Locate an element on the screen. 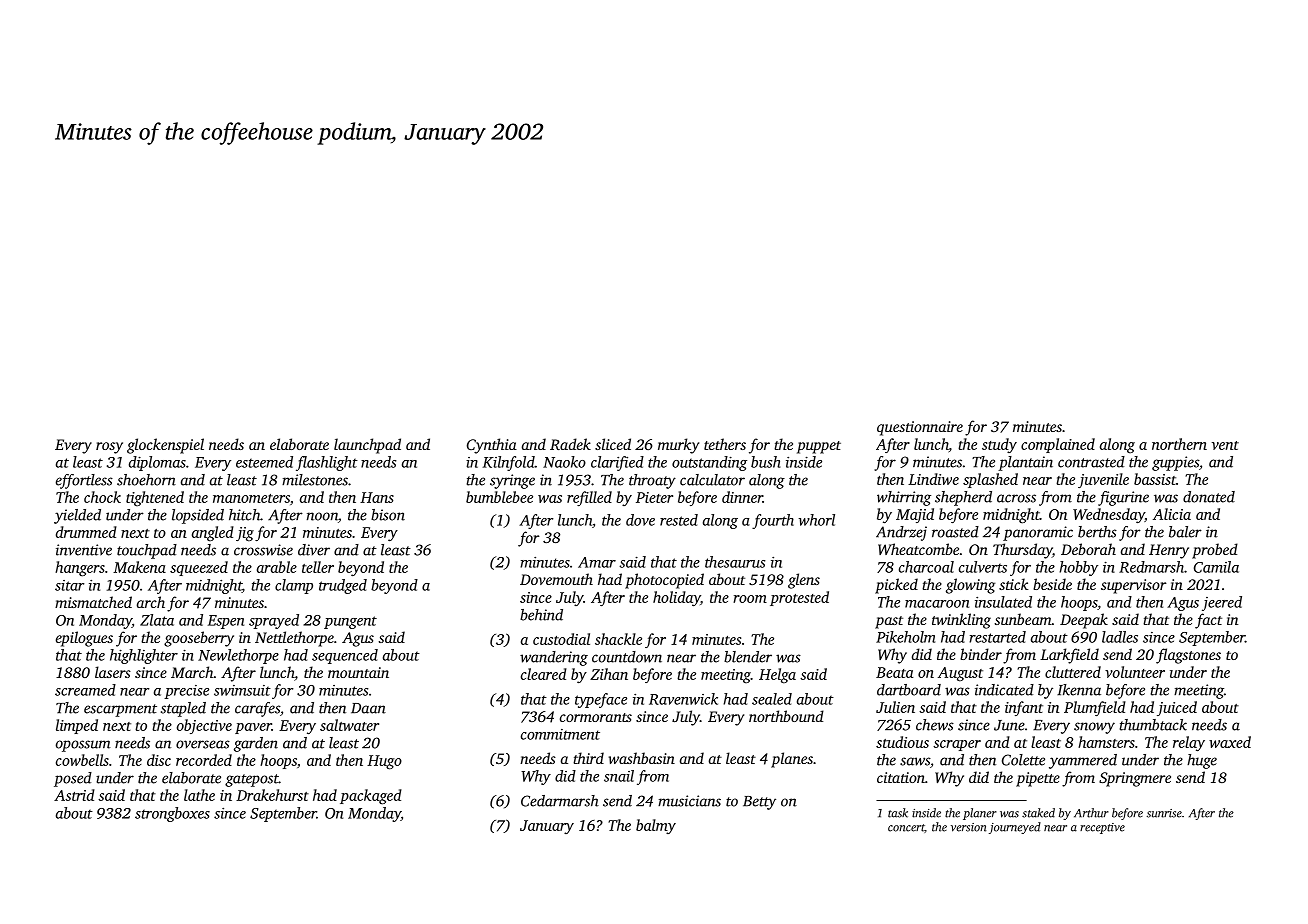 This screenshot has width=1308, height=924. launchpad is located at coordinates (367, 446).
